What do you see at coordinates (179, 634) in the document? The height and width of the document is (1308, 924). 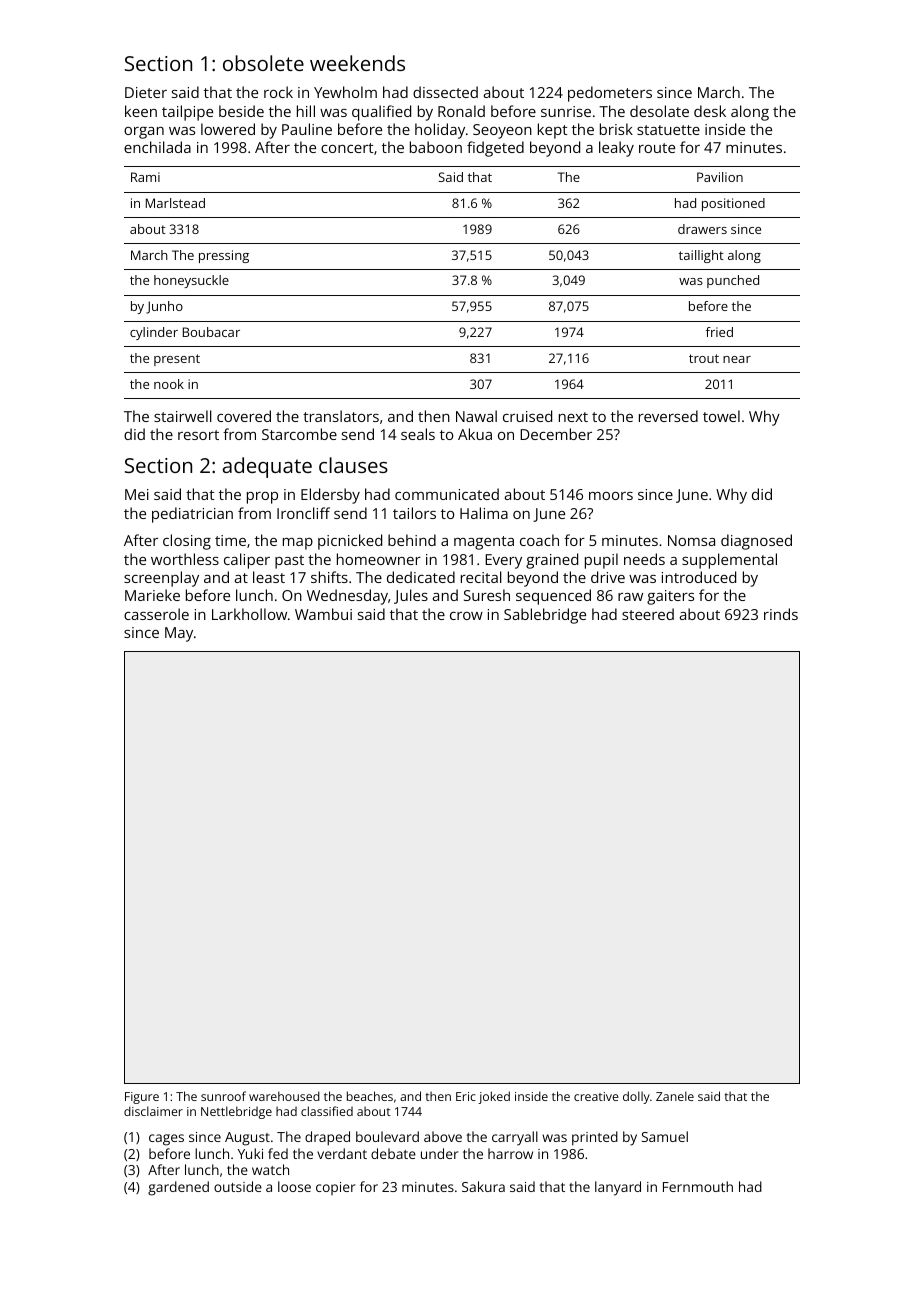 I see `May` at bounding box center [179, 634].
